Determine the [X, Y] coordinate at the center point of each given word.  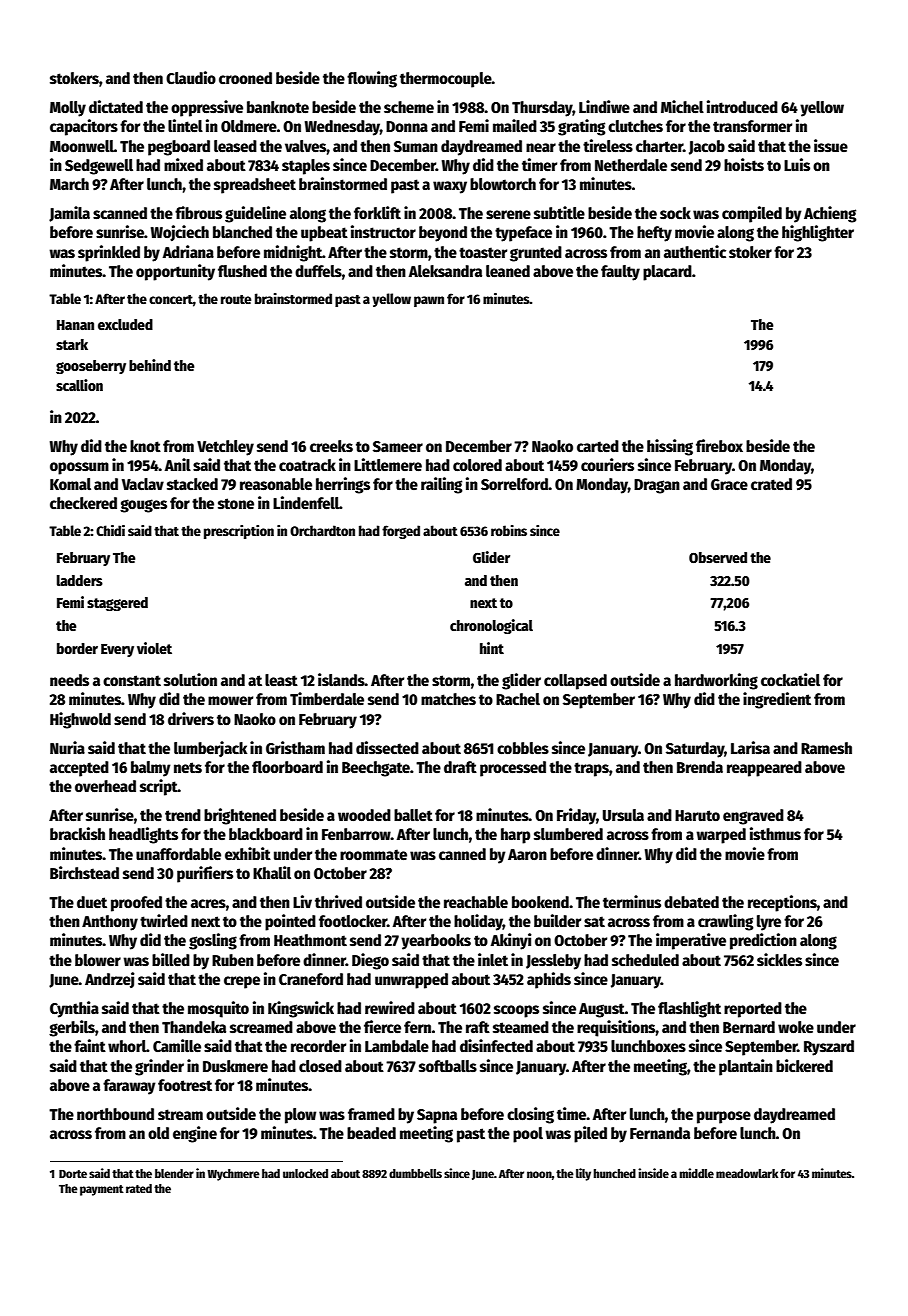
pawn [429, 301]
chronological [491, 626]
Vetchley [225, 448]
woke [796, 1027]
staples [306, 167]
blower [98, 960]
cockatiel [790, 679]
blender [174, 1173]
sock [675, 213]
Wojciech [180, 233]
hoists [744, 164]
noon [539, 1174]
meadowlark [747, 1173]
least [281, 680]
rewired [390, 1008]
